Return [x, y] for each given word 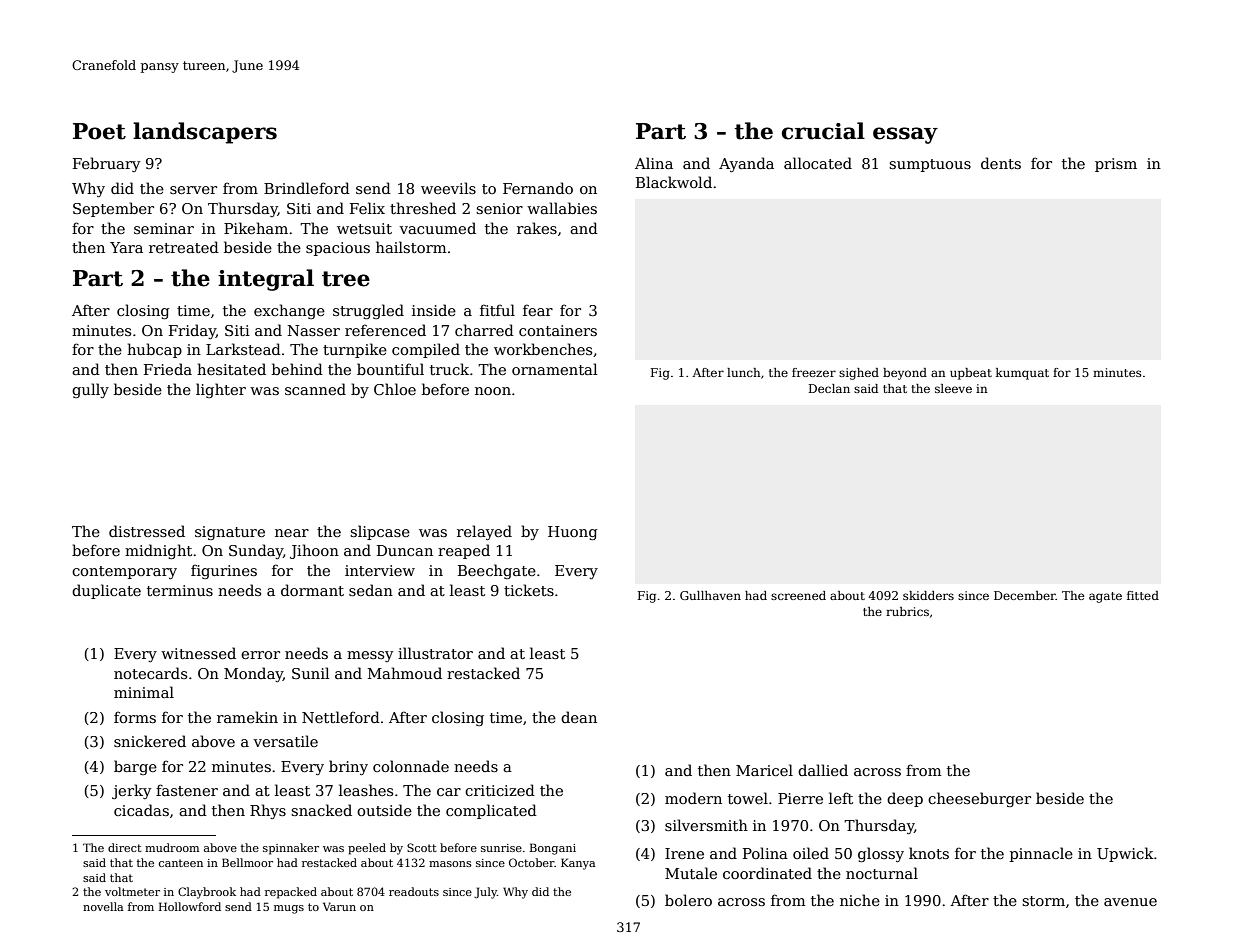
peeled [367, 849]
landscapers [205, 133]
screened [798, 595]
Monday [253, 674]
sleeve [953, 388]
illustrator [435, 653]
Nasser [314, 330]
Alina [654, 163]
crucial [823, 131]
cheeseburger [979, 799]
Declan [829, 388]
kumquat [1022, 374]
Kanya [578, 864]
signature [230, 533]
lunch [744, 372]
